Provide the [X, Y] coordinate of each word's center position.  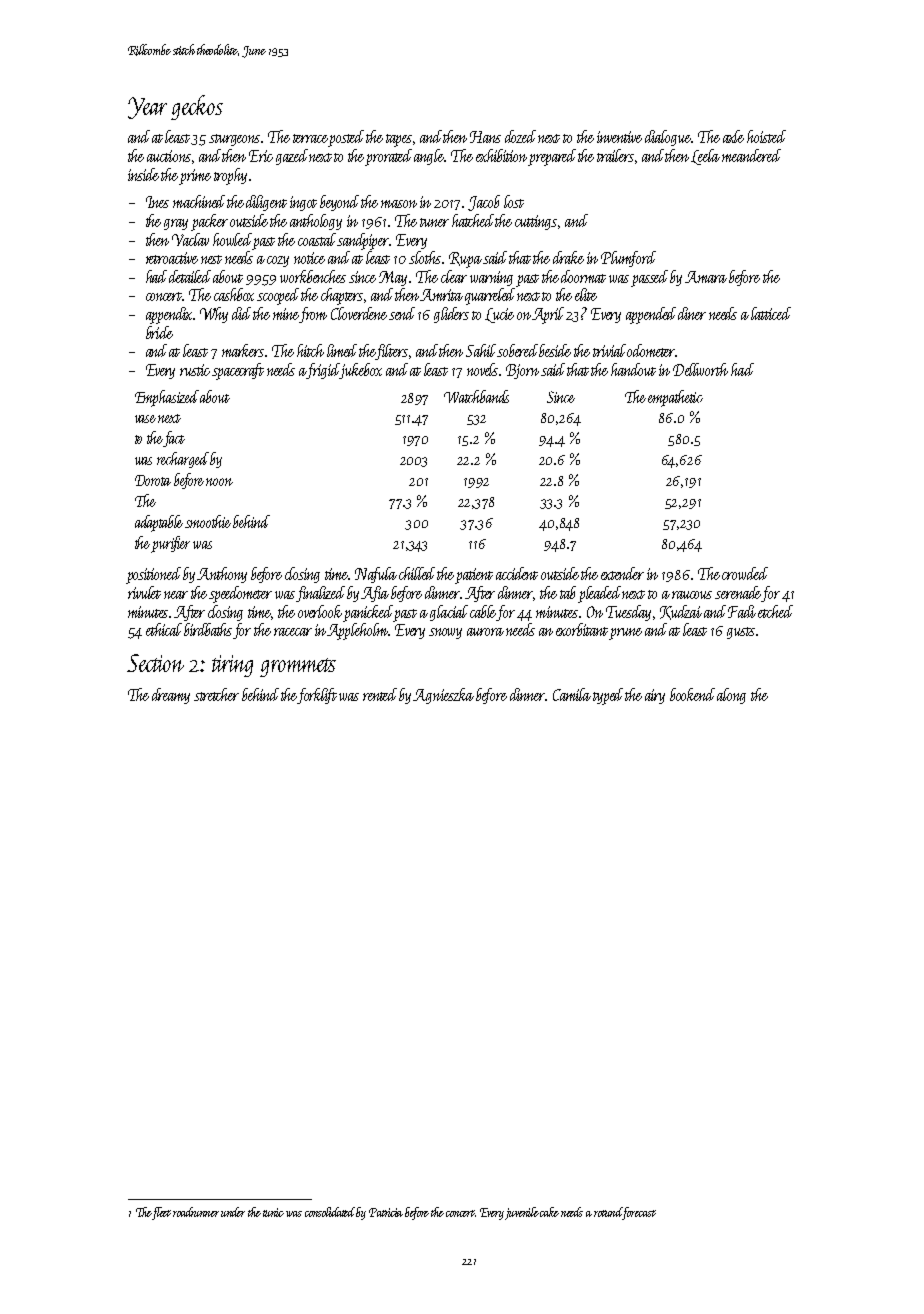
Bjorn [522, 371]
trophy [230, 176]
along [731, 696]
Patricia [386, 1212]
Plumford [628, 259]
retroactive [172, 258]
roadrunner [196, 1212]
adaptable [159, 523]
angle [429, 157]
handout [633, 369]
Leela [705, 157]
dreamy [171, 696]
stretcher [216, 694]
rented [380, 694]
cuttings [536, 222]
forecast [639, 1213]
